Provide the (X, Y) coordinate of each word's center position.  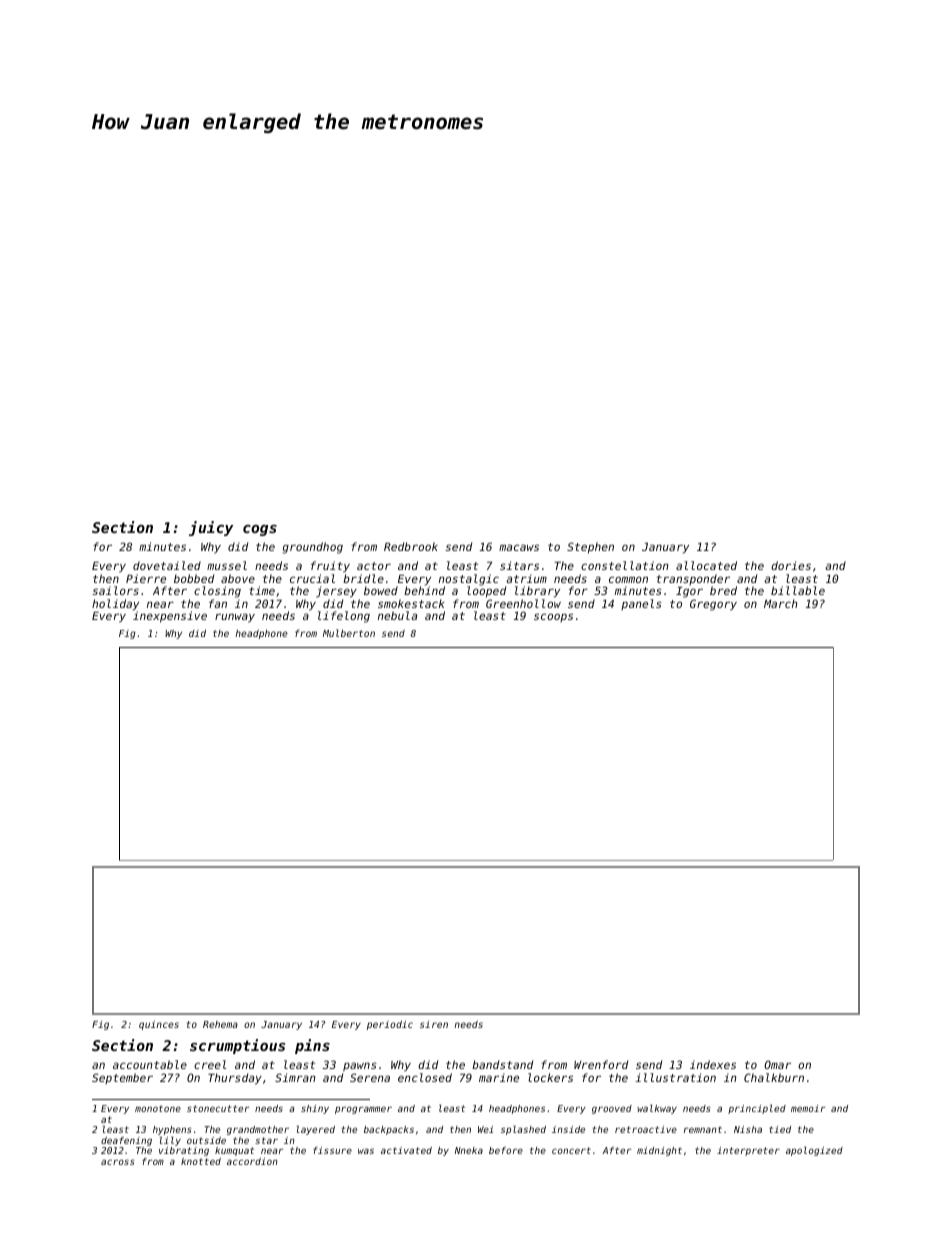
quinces (159, 1025)
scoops (553, 617)
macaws (519, 547)
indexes (713, 1064)
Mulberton (349, 633)
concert (571, 1150)
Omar (777, 1064)
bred (723, 590)
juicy (211, 528)
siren (434, 1024)
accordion (252, 1161)
